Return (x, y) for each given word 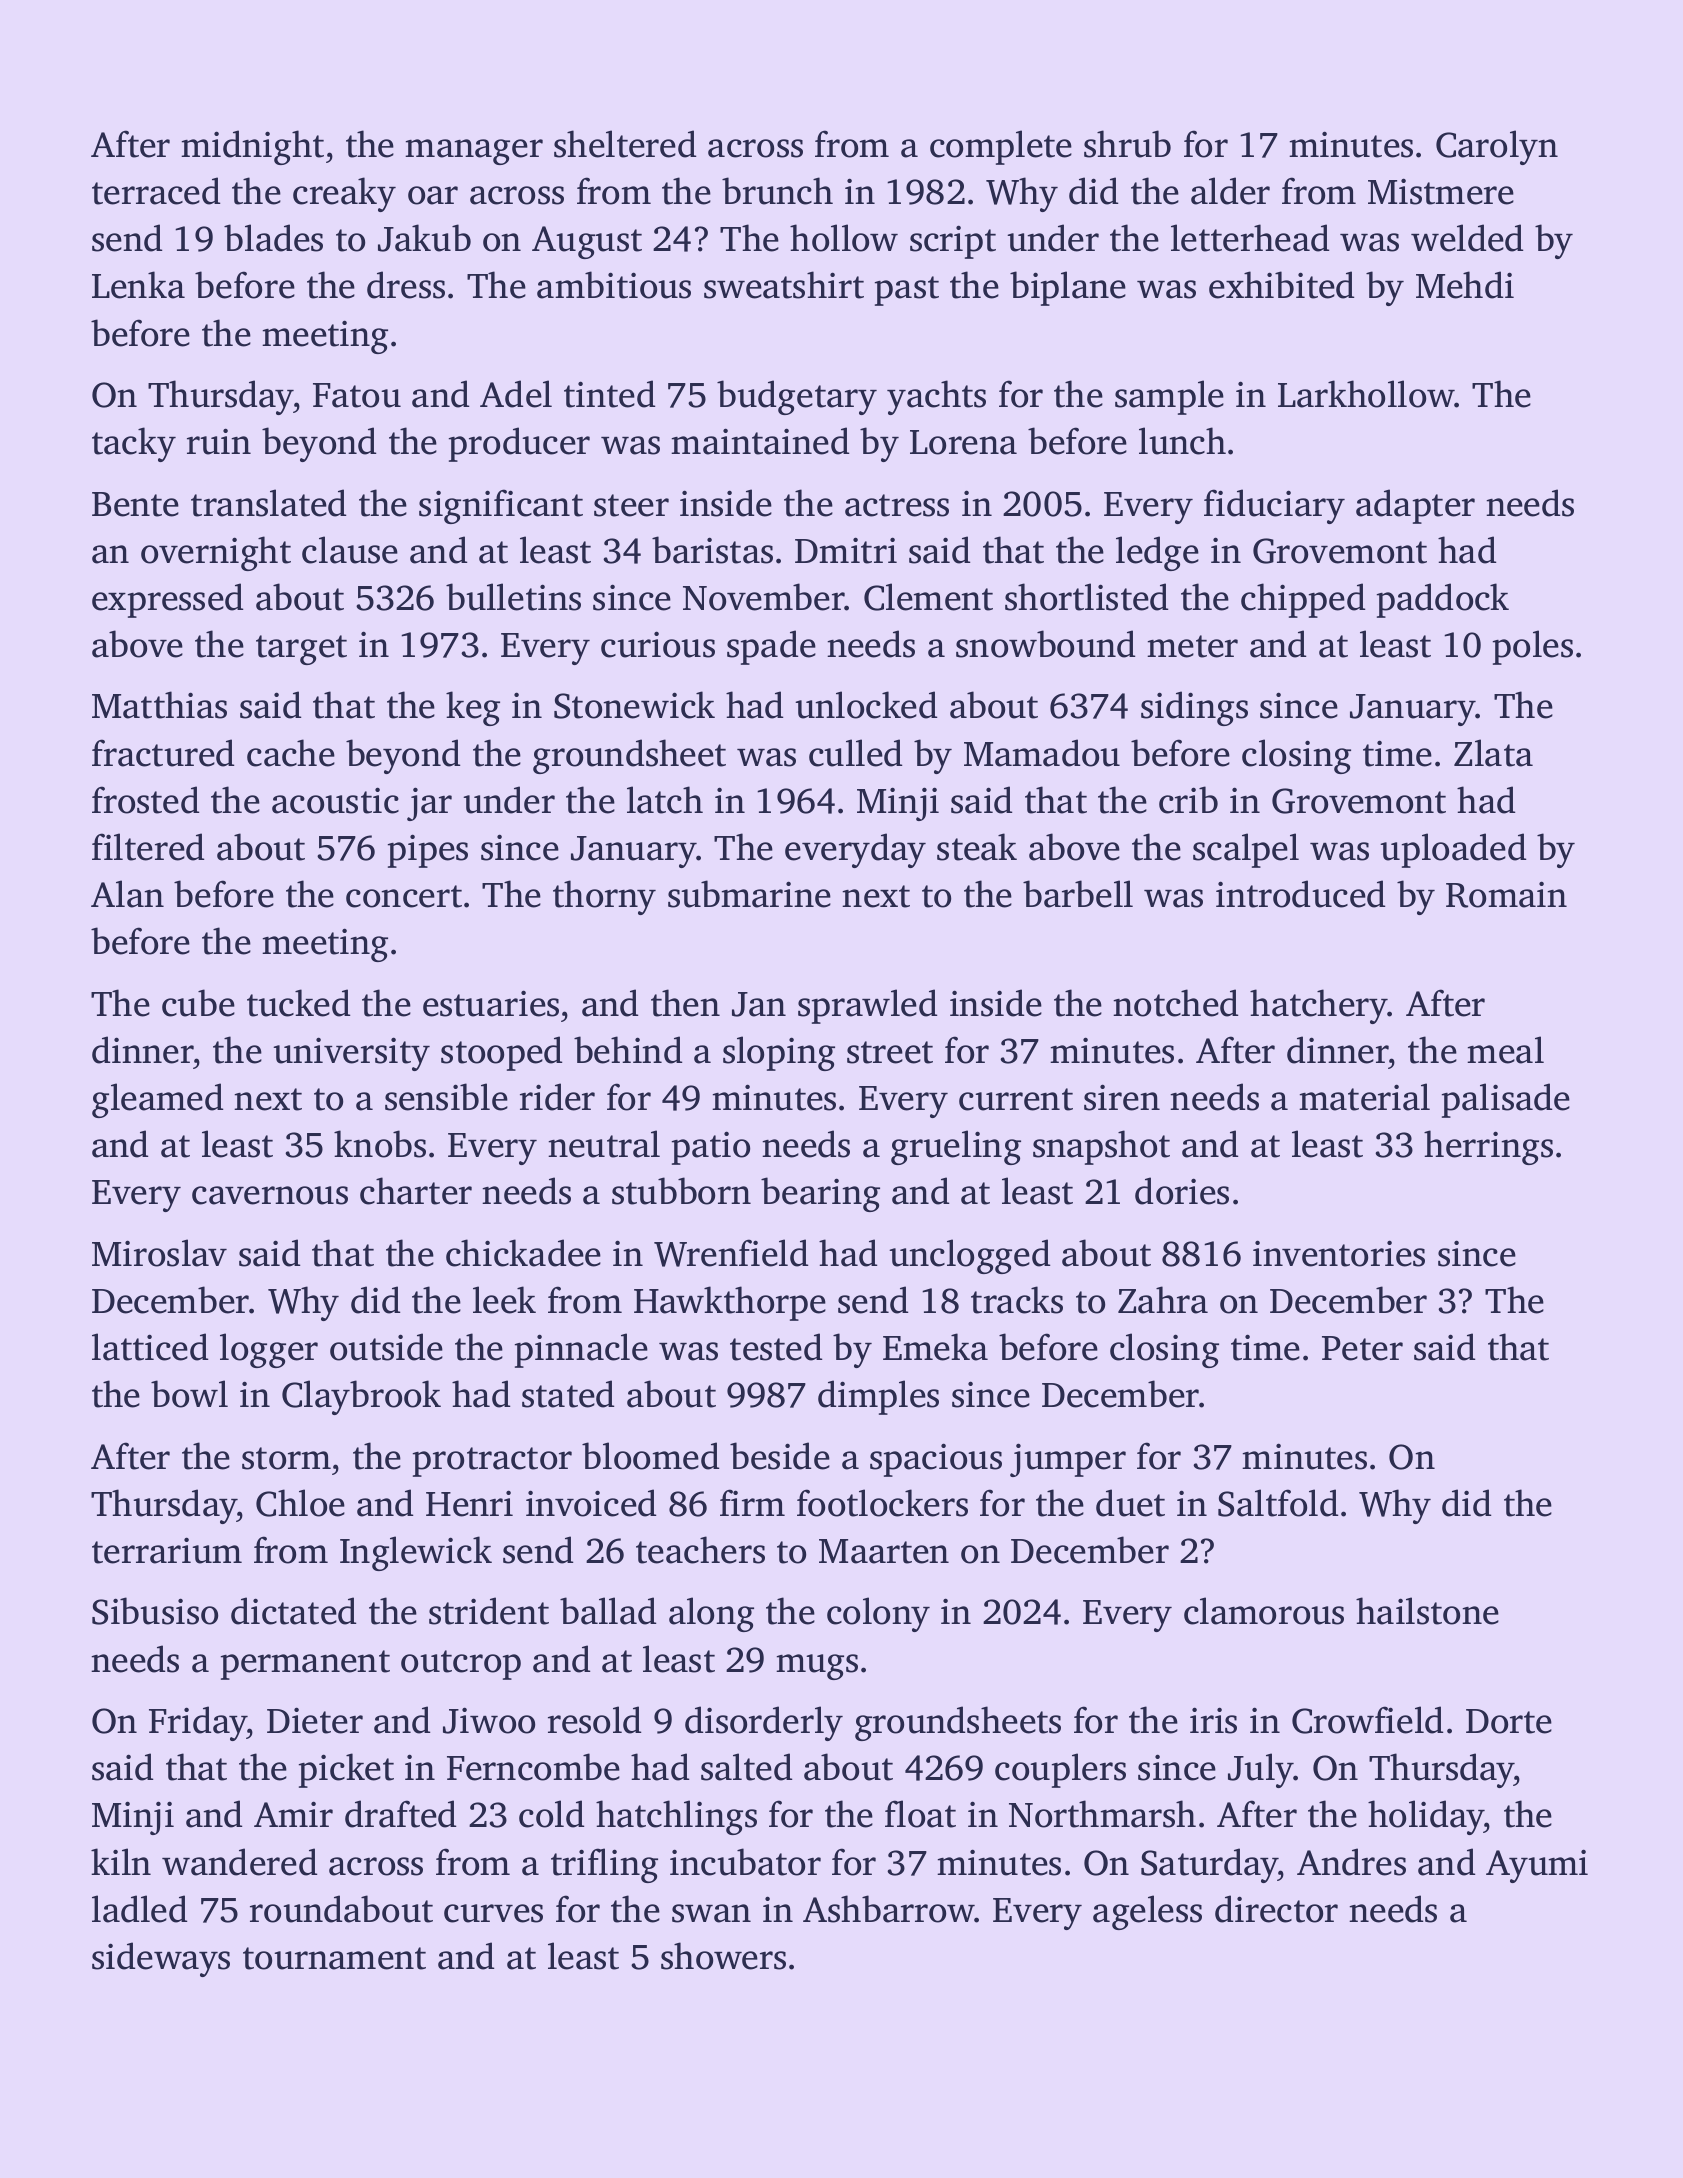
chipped (1303, 600)
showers (723, 1956)
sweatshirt (784, 285)
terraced (156, 191)
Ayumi (1537, 1866)
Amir (293, 1814)
